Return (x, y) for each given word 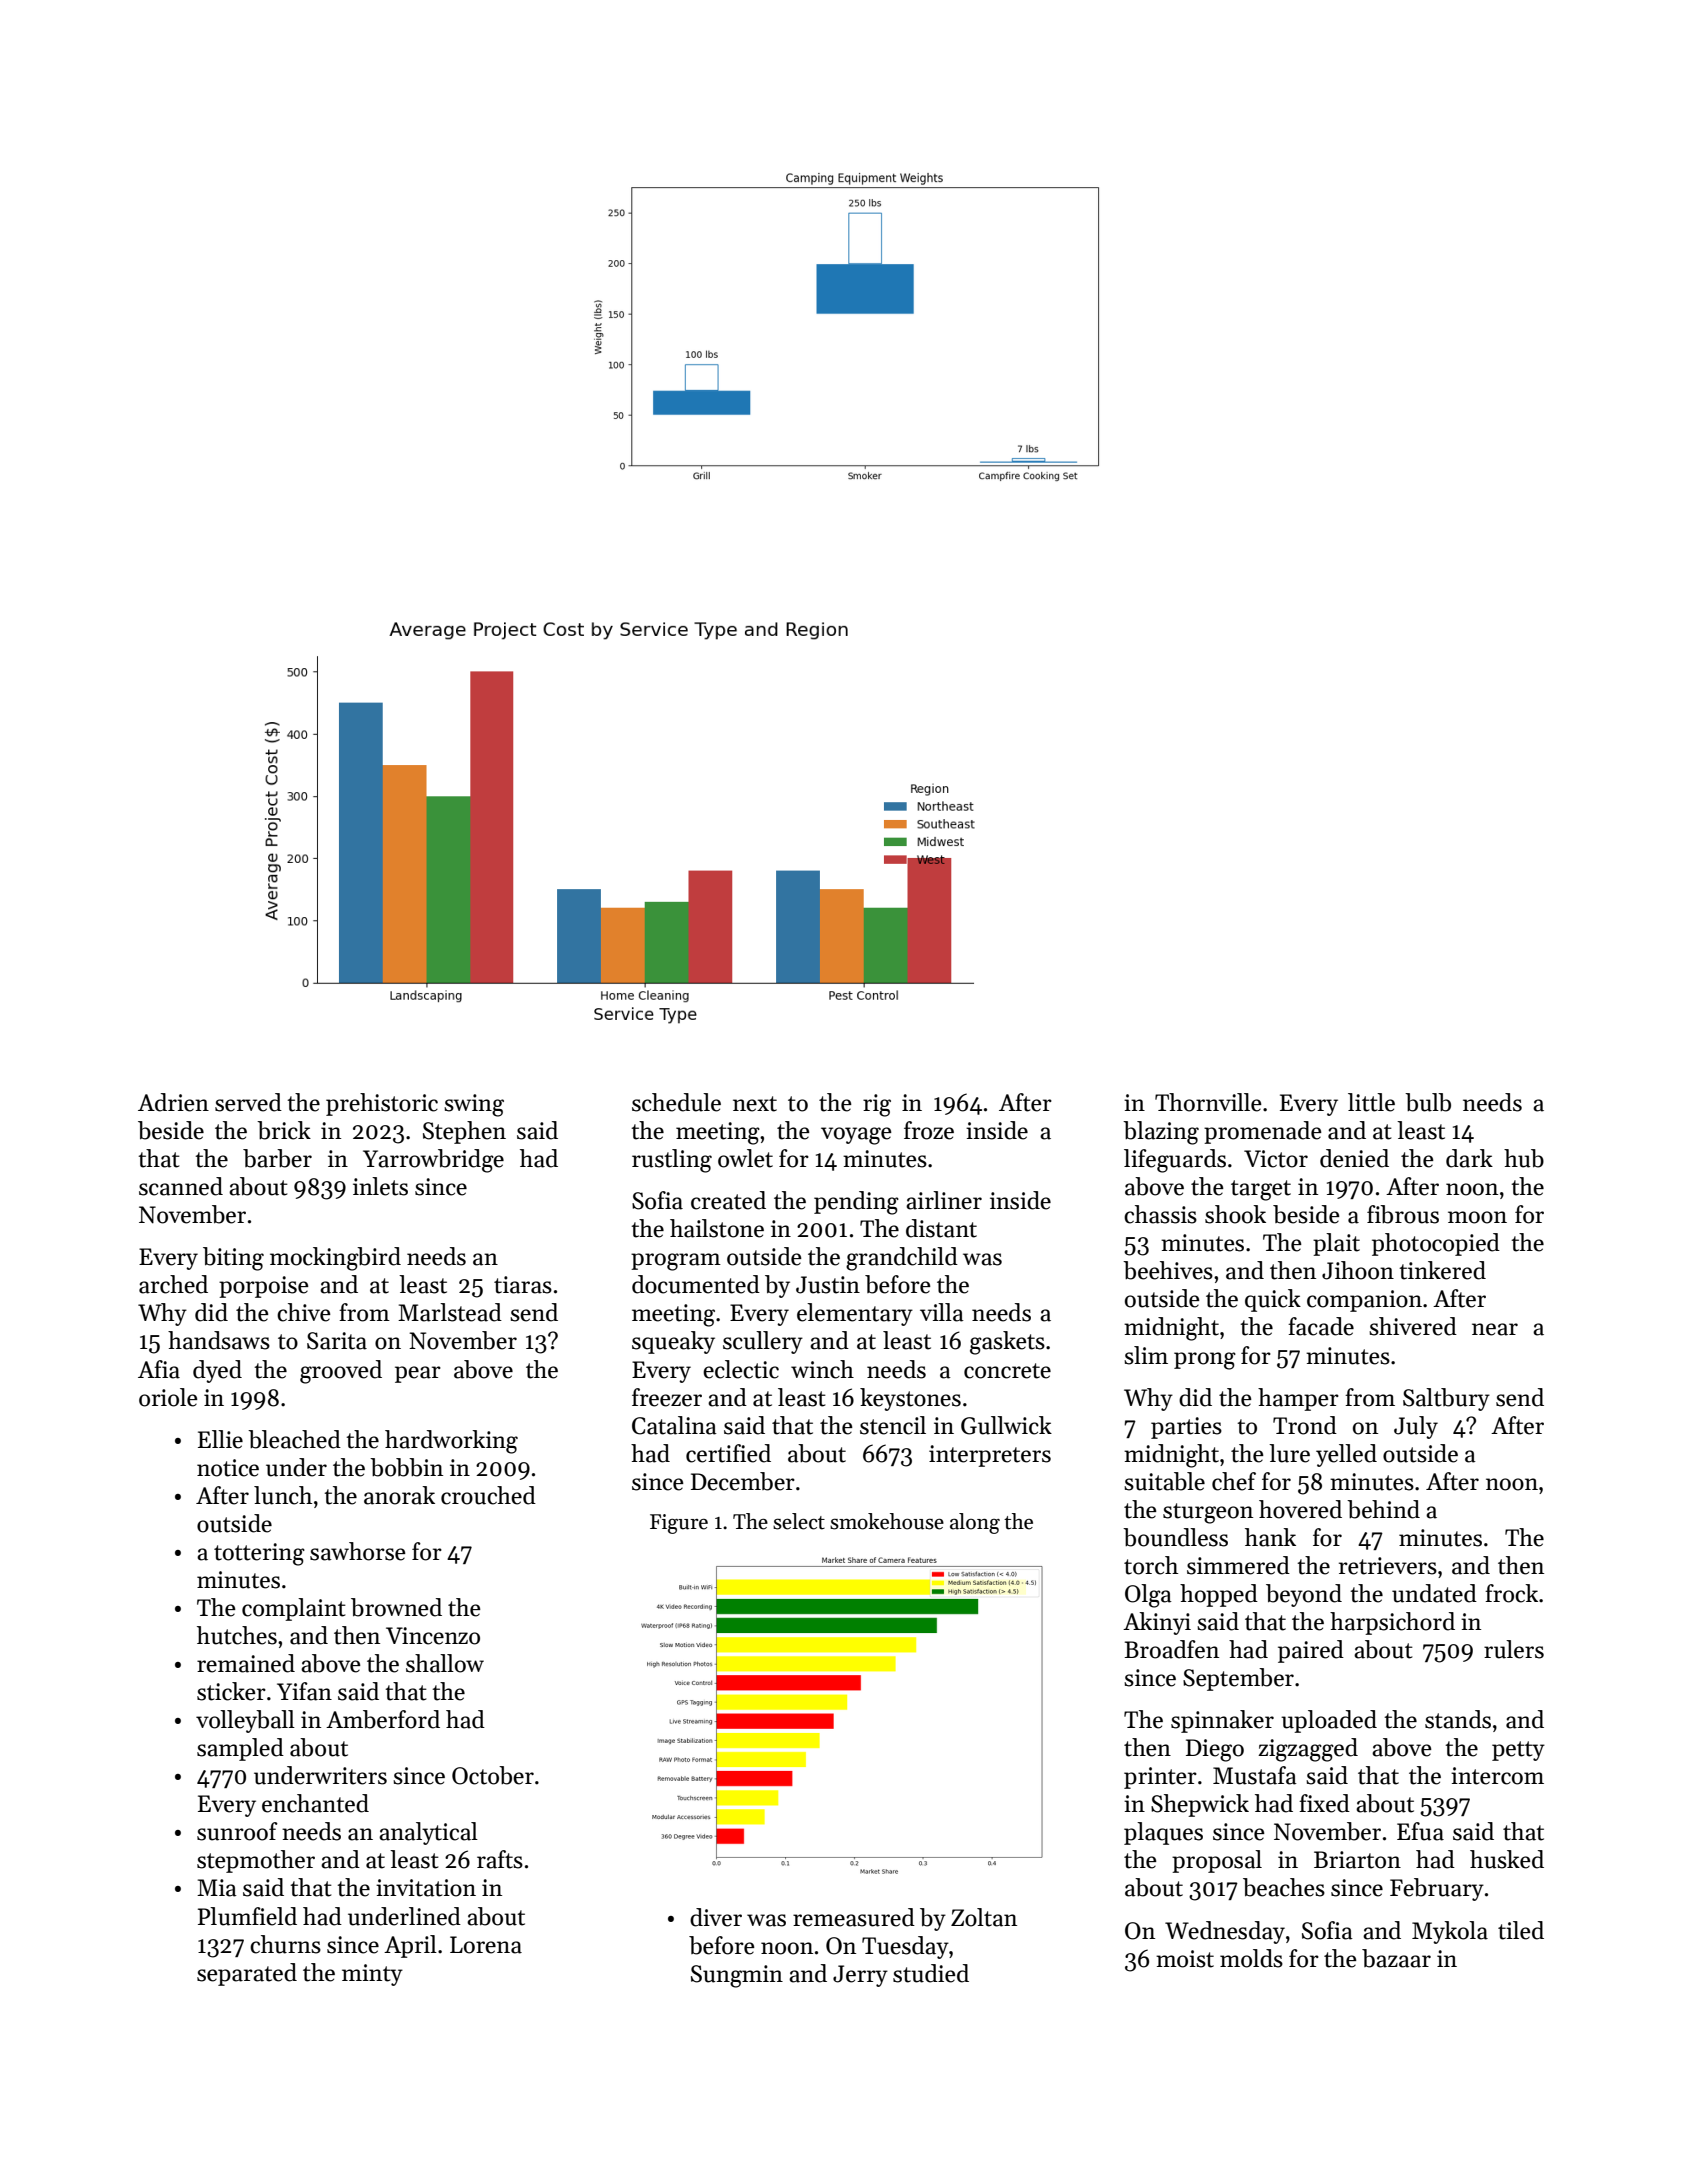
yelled (1346, 1455)
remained (246, 1663)
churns (285, 1944)
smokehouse (887, 1521)
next (755, 1104)
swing (474, 1105)
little (1371, 1102)
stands (1458, 1719)
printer (1160, 1778)
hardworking (451, 1442)
